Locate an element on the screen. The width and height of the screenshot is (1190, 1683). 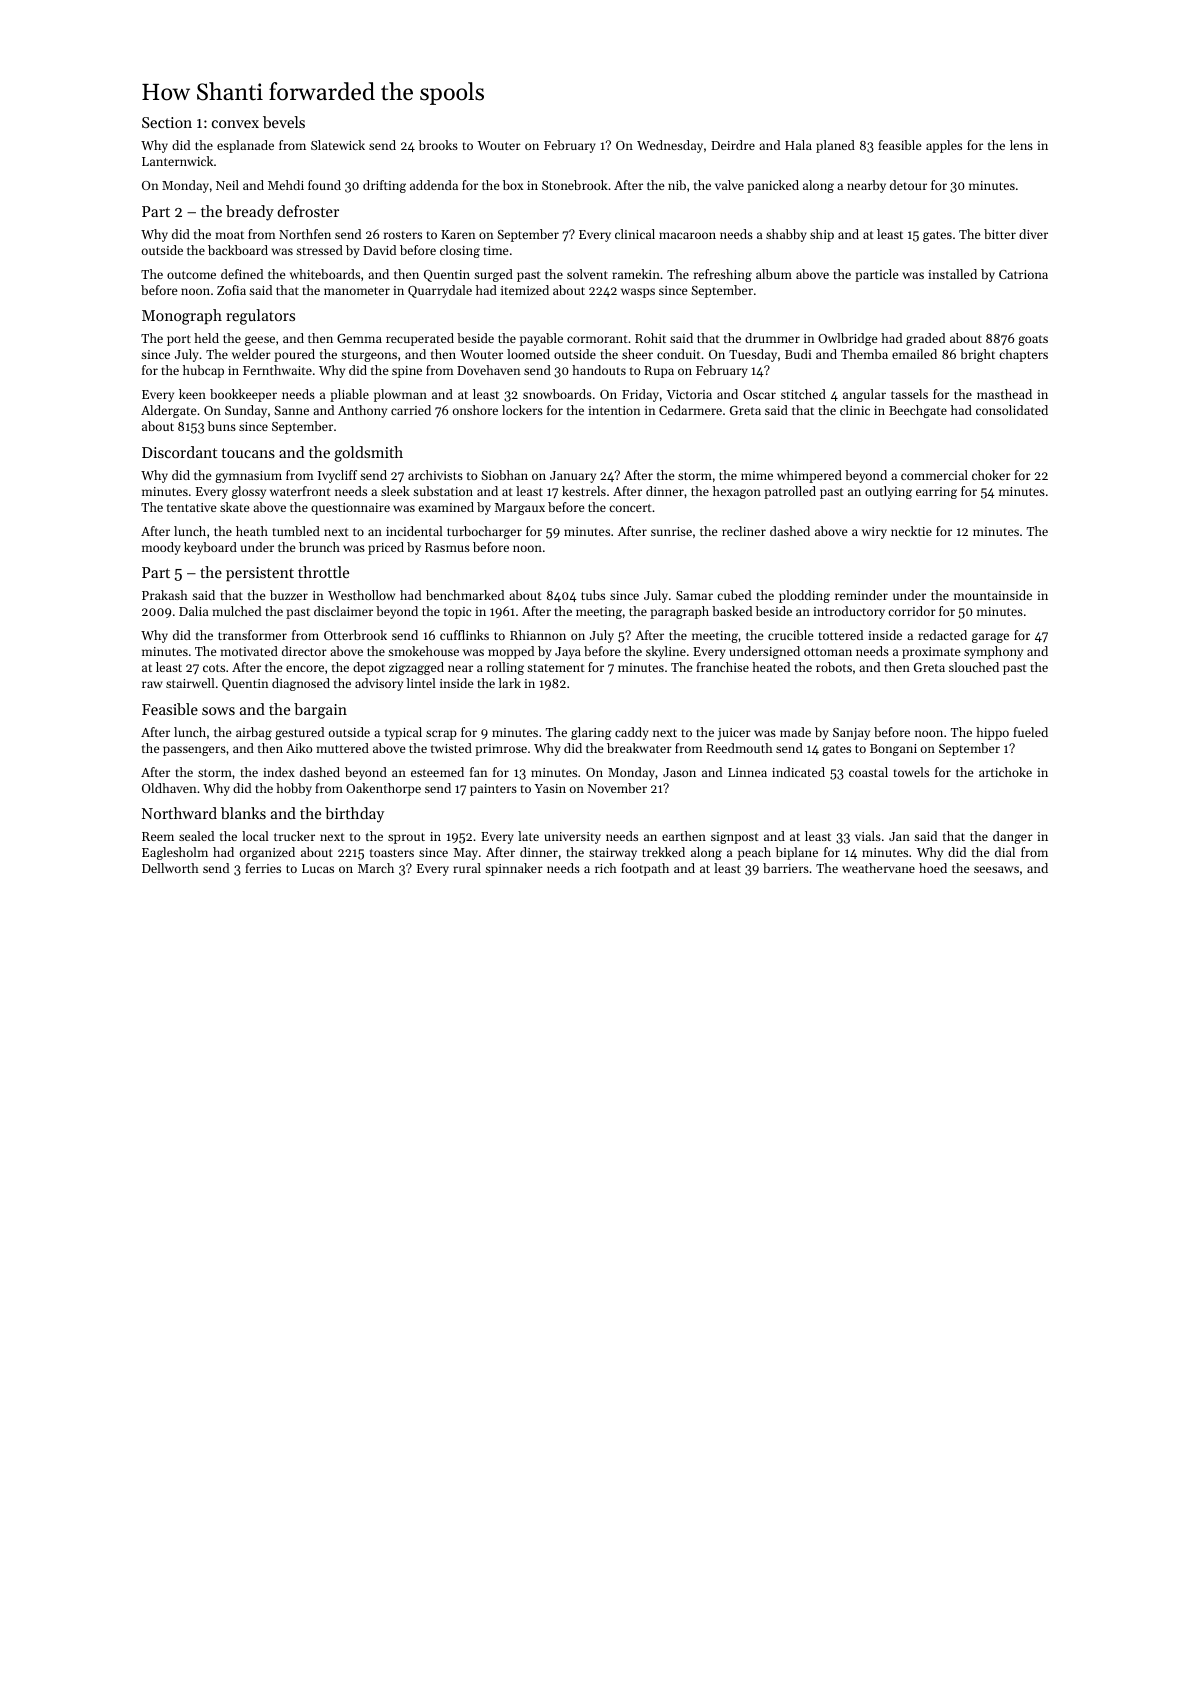
Section is located at coordinates (167, 122).
